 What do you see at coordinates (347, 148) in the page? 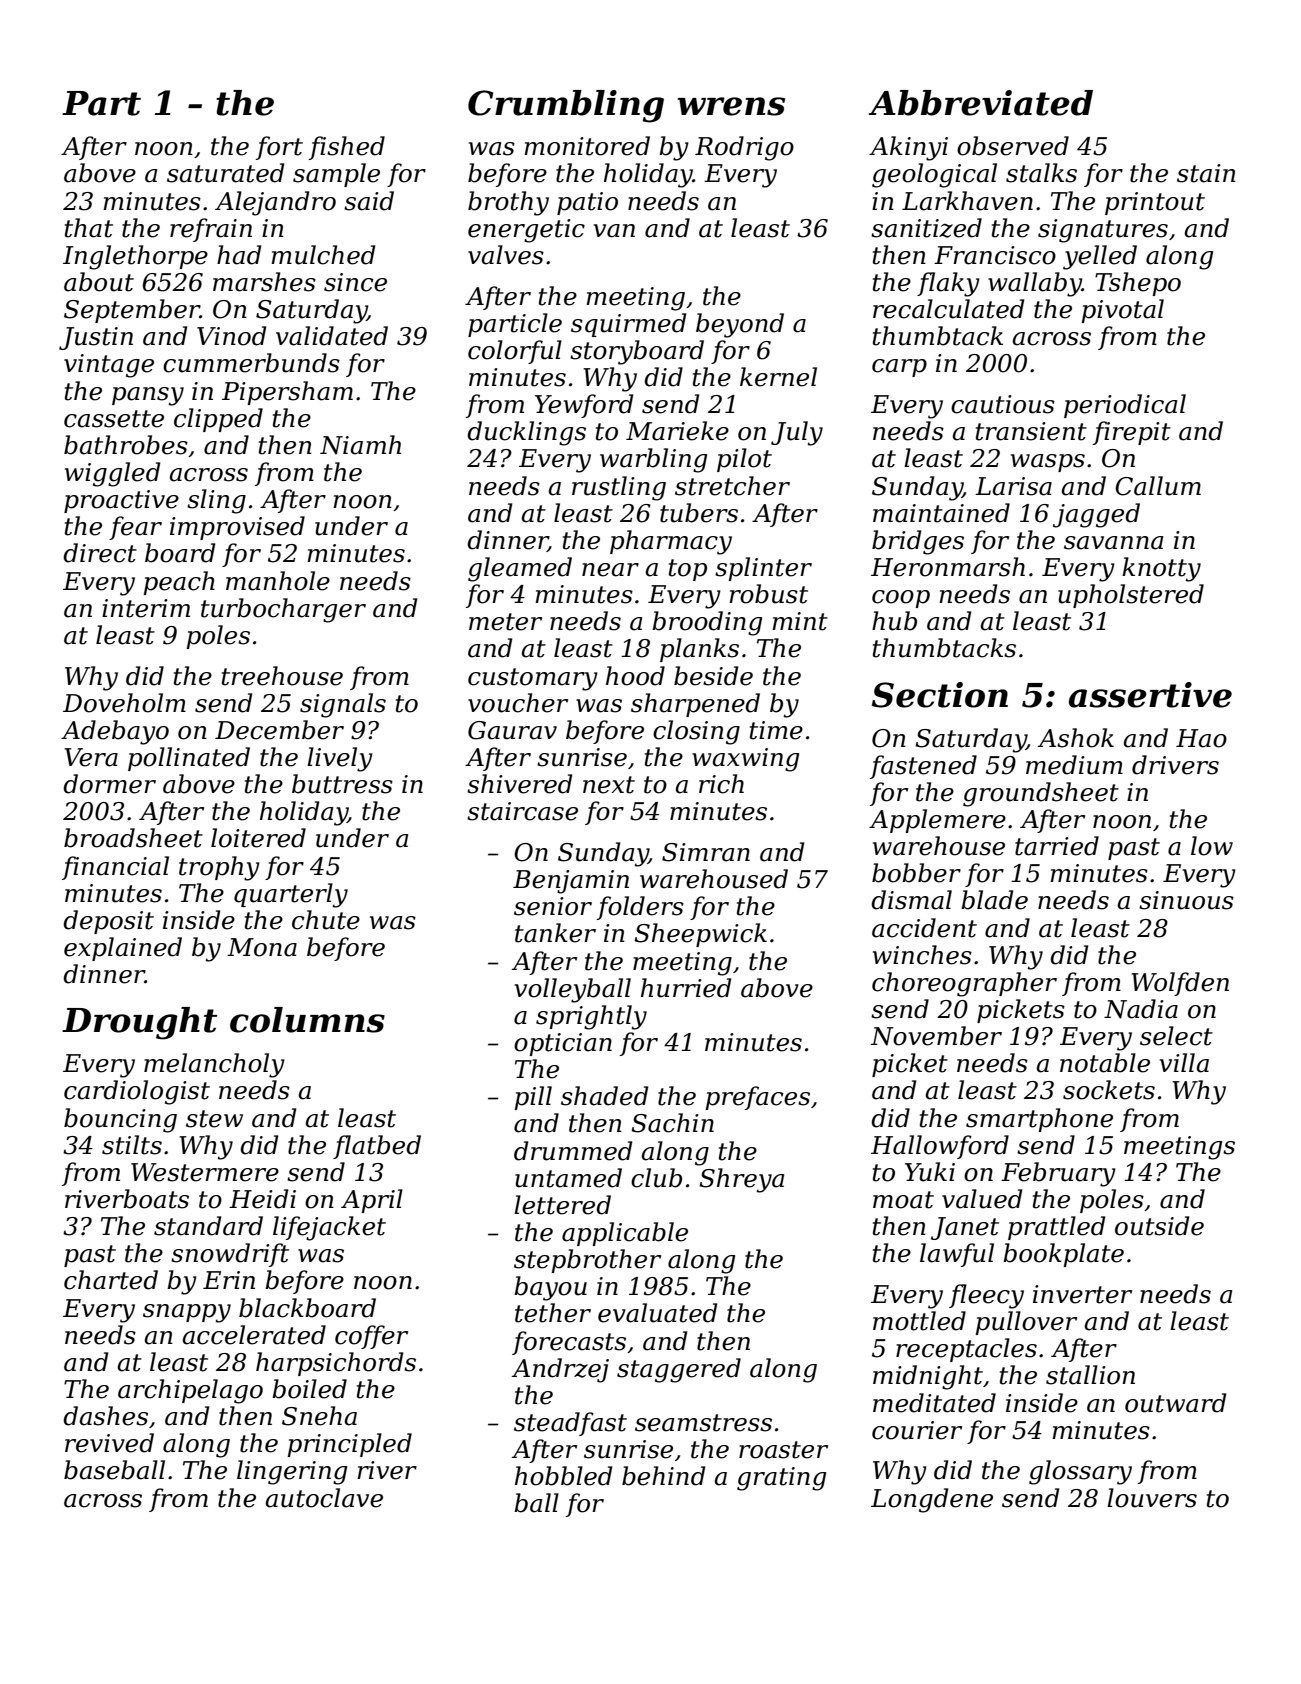
I see `fished` at bounding box center [347, 148].
